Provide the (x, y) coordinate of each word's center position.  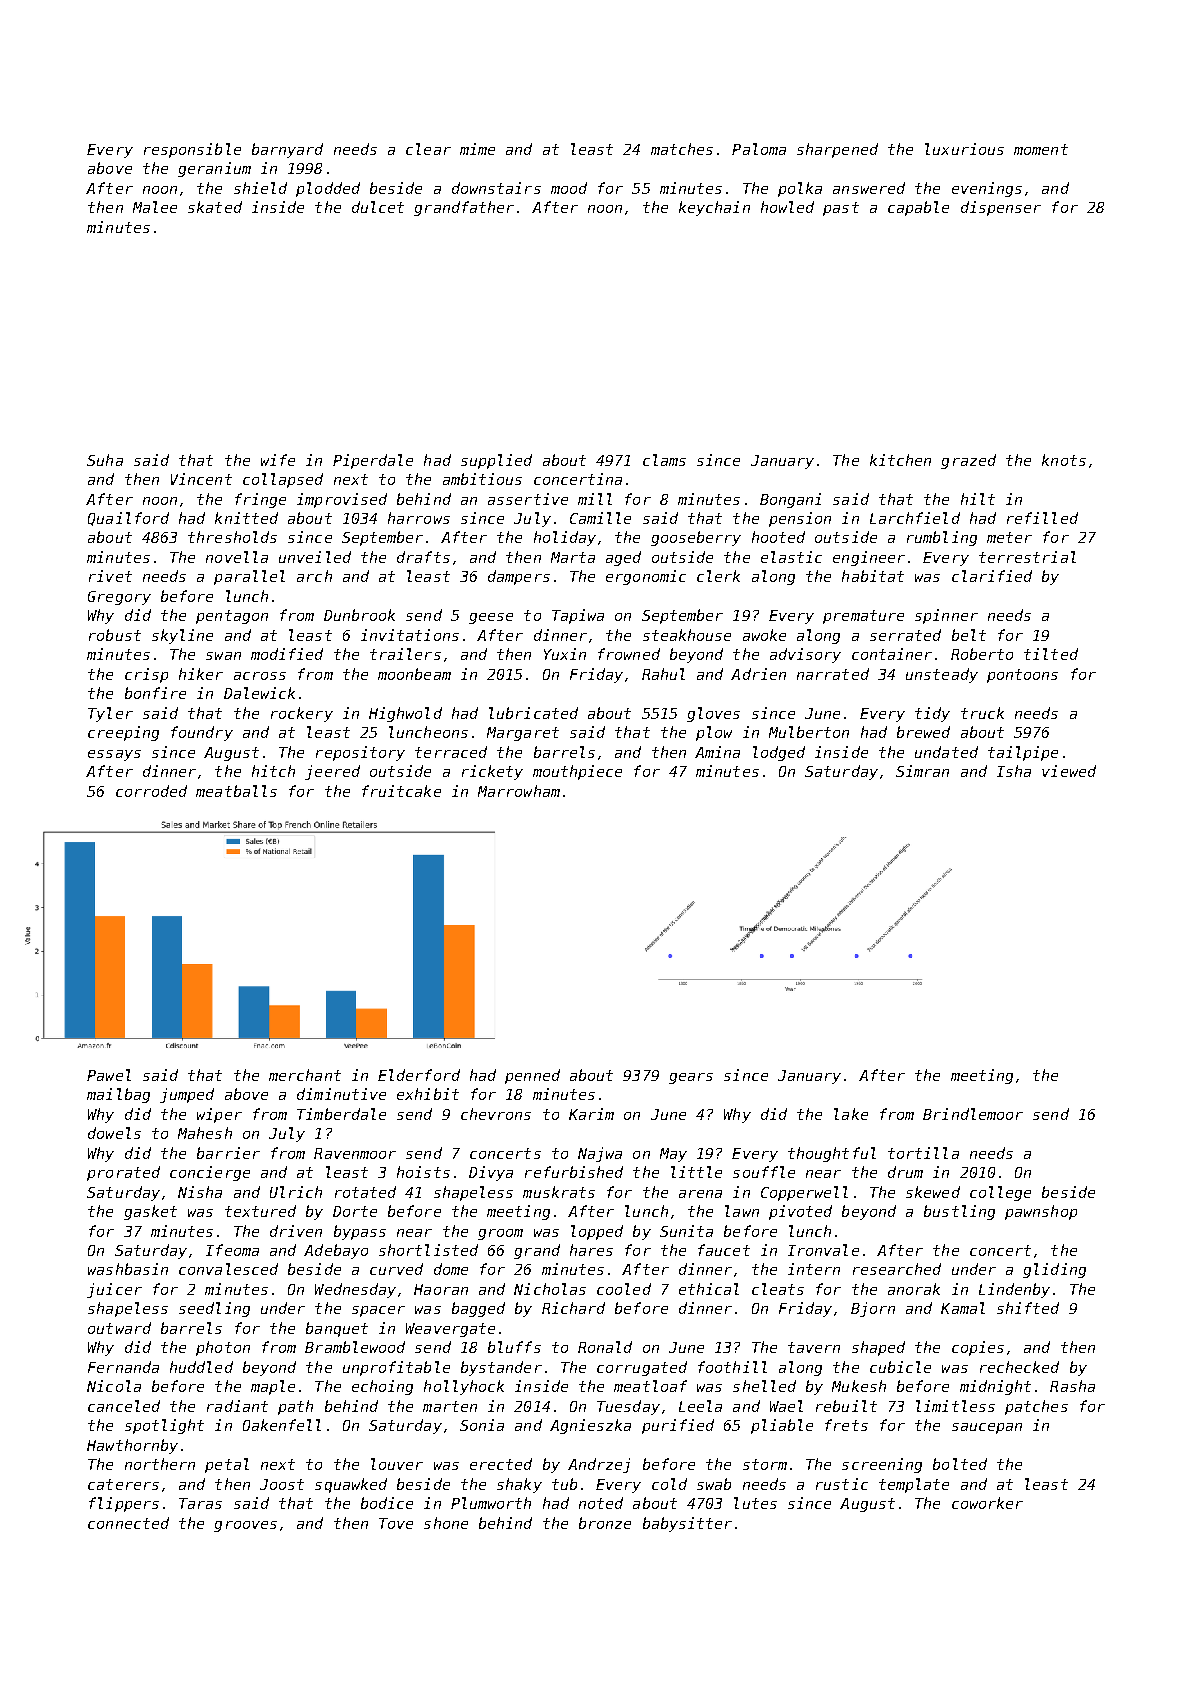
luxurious (964, 149)
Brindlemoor (973, 1114)
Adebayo (336, 1251)
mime (477, 149)
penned (532, 1076)
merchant (305, 1075)
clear (428, 149)
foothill (732, 1367)
